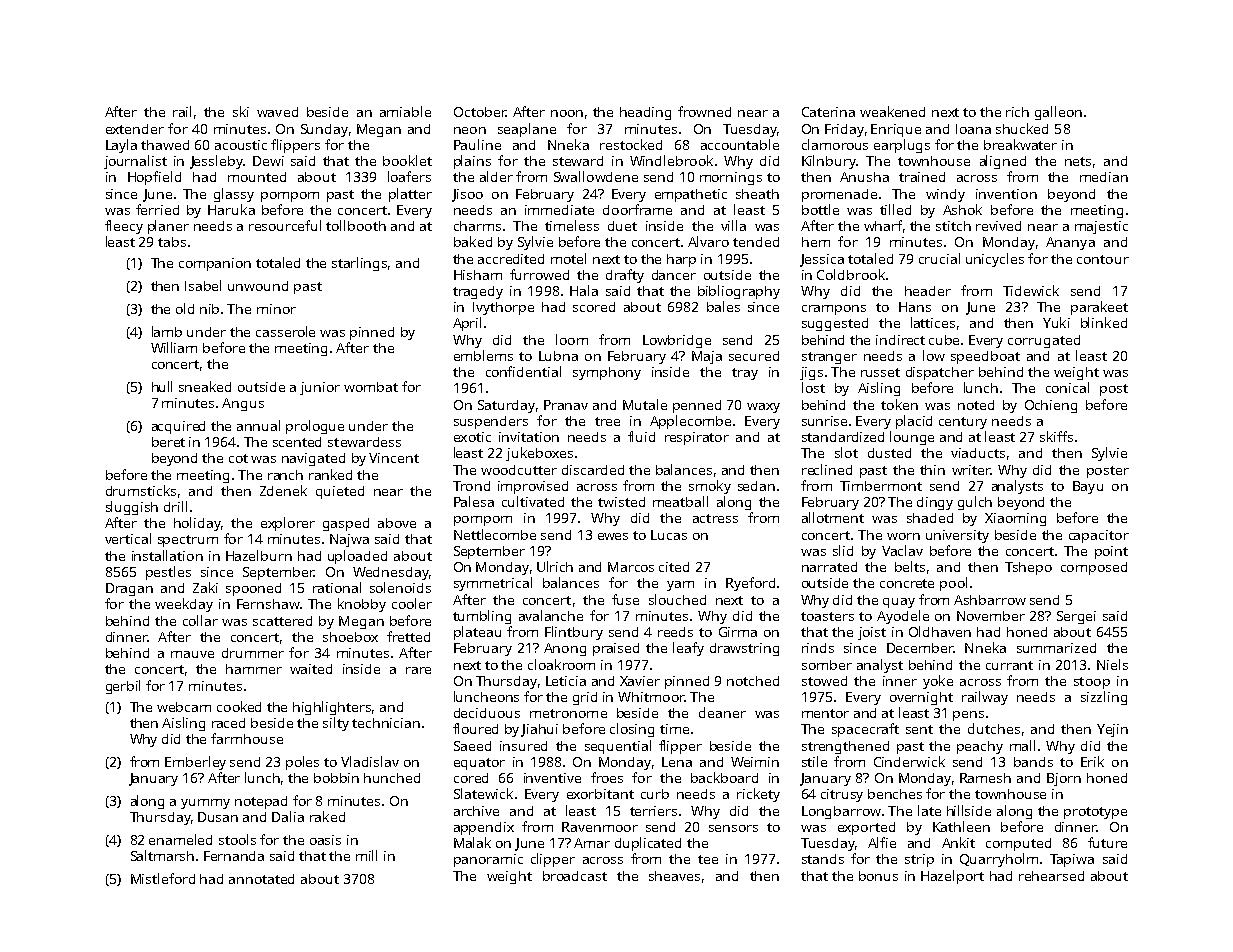 The width and height of the page is (1233, 952). I want to click on Xiaoming, so click(1015, 519).
